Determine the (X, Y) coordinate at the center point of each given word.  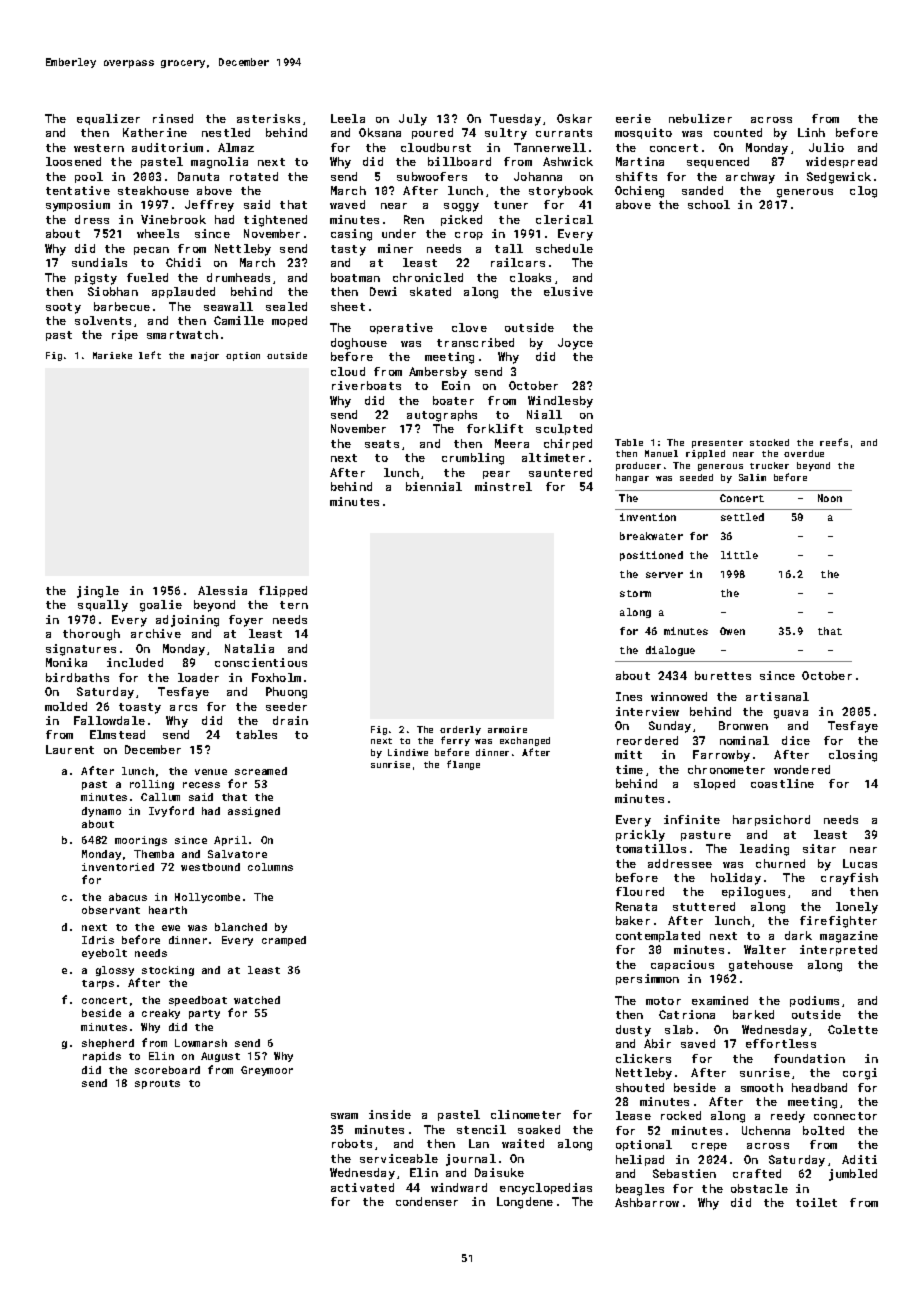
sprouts (157, 1084)
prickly (640, 836)
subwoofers (432, 176)
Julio (826, 147)
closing (853, 756)
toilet (816, 1202)
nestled (226, 132)
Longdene (525, 1203)
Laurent (70, 749)
